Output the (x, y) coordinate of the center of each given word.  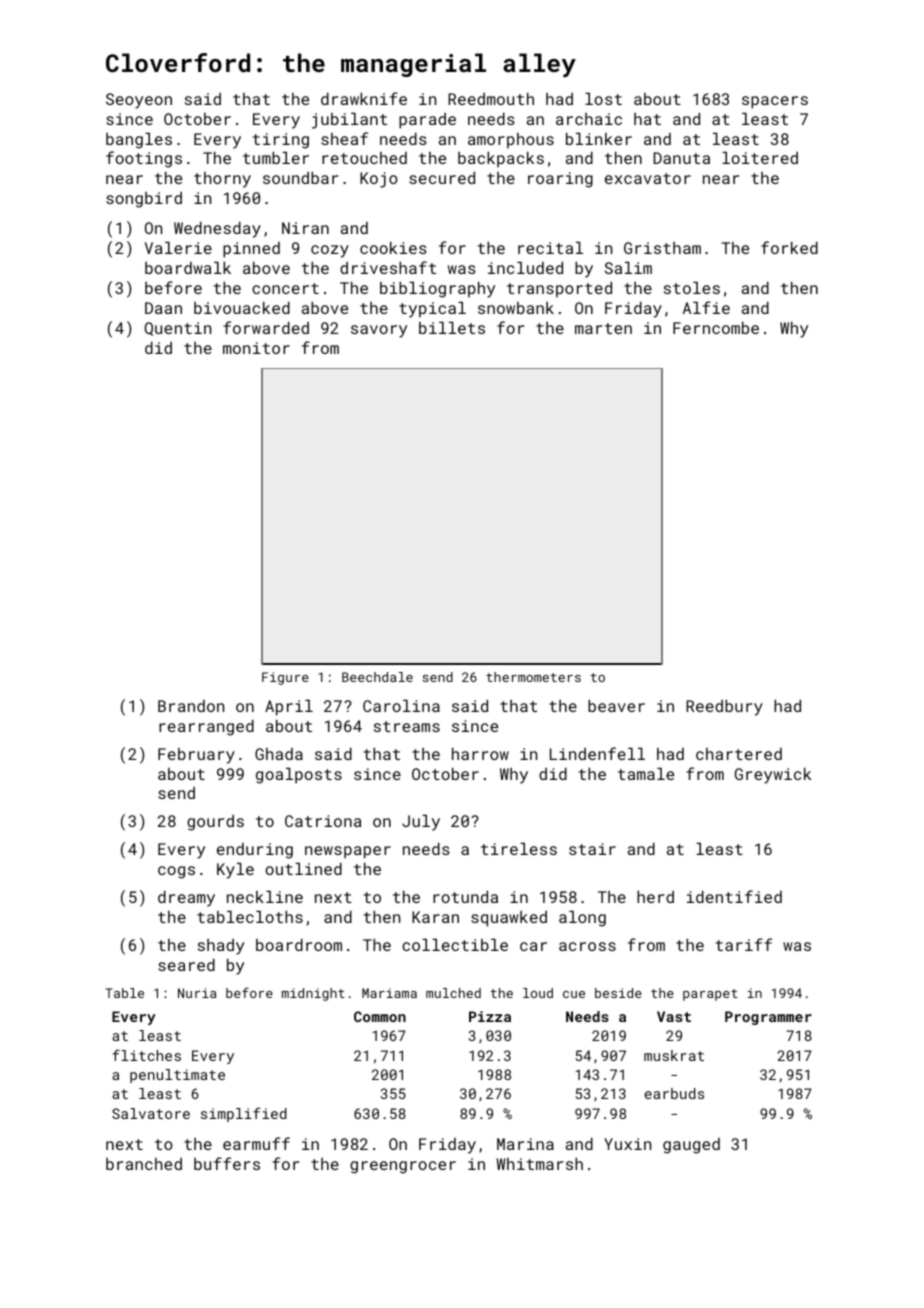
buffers (227, 1163)
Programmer (768, 1018)
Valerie (178, 248)
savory (379, 331)
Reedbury (724, 708)
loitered (760, 158)
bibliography (437, 290)
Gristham (662, 248)
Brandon (191, 706)
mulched (453, 993)
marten (603, 328)
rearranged (206, 728)
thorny (222, 180)
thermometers (533, 677)
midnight (313, 994)
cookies (393, 248)
